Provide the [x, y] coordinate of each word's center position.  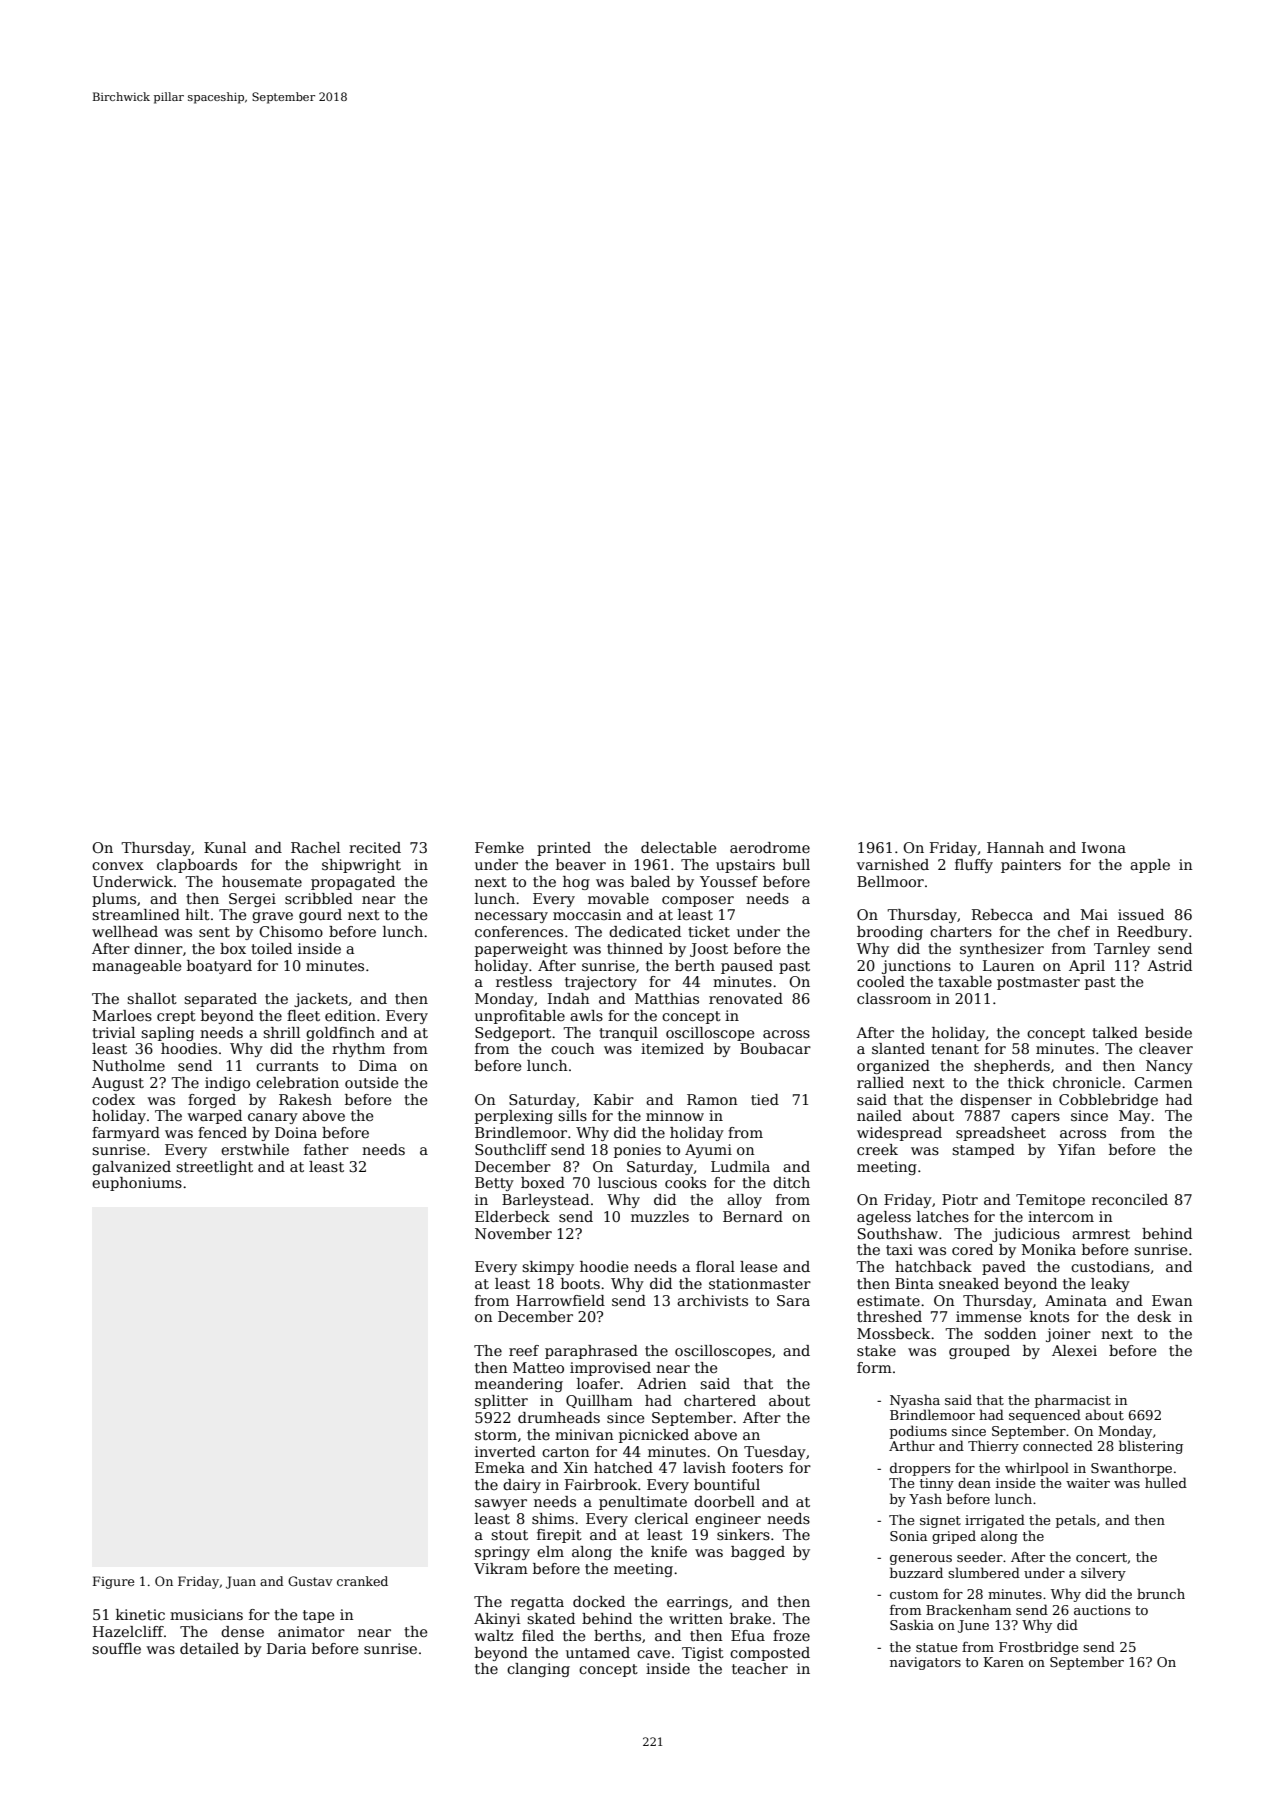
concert [1101, 1557]
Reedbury [1152, 933]
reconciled [1130, 1199]
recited [375, 847]
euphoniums [137, 1184]
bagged [758, 1553]
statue [936, 1647]
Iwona [1104, 847]
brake [750, 1618]
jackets [321, 1000]
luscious [627, 1182]
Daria [286, 1648]
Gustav [310, 1581]
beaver [581, 864]
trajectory [601, 983]
